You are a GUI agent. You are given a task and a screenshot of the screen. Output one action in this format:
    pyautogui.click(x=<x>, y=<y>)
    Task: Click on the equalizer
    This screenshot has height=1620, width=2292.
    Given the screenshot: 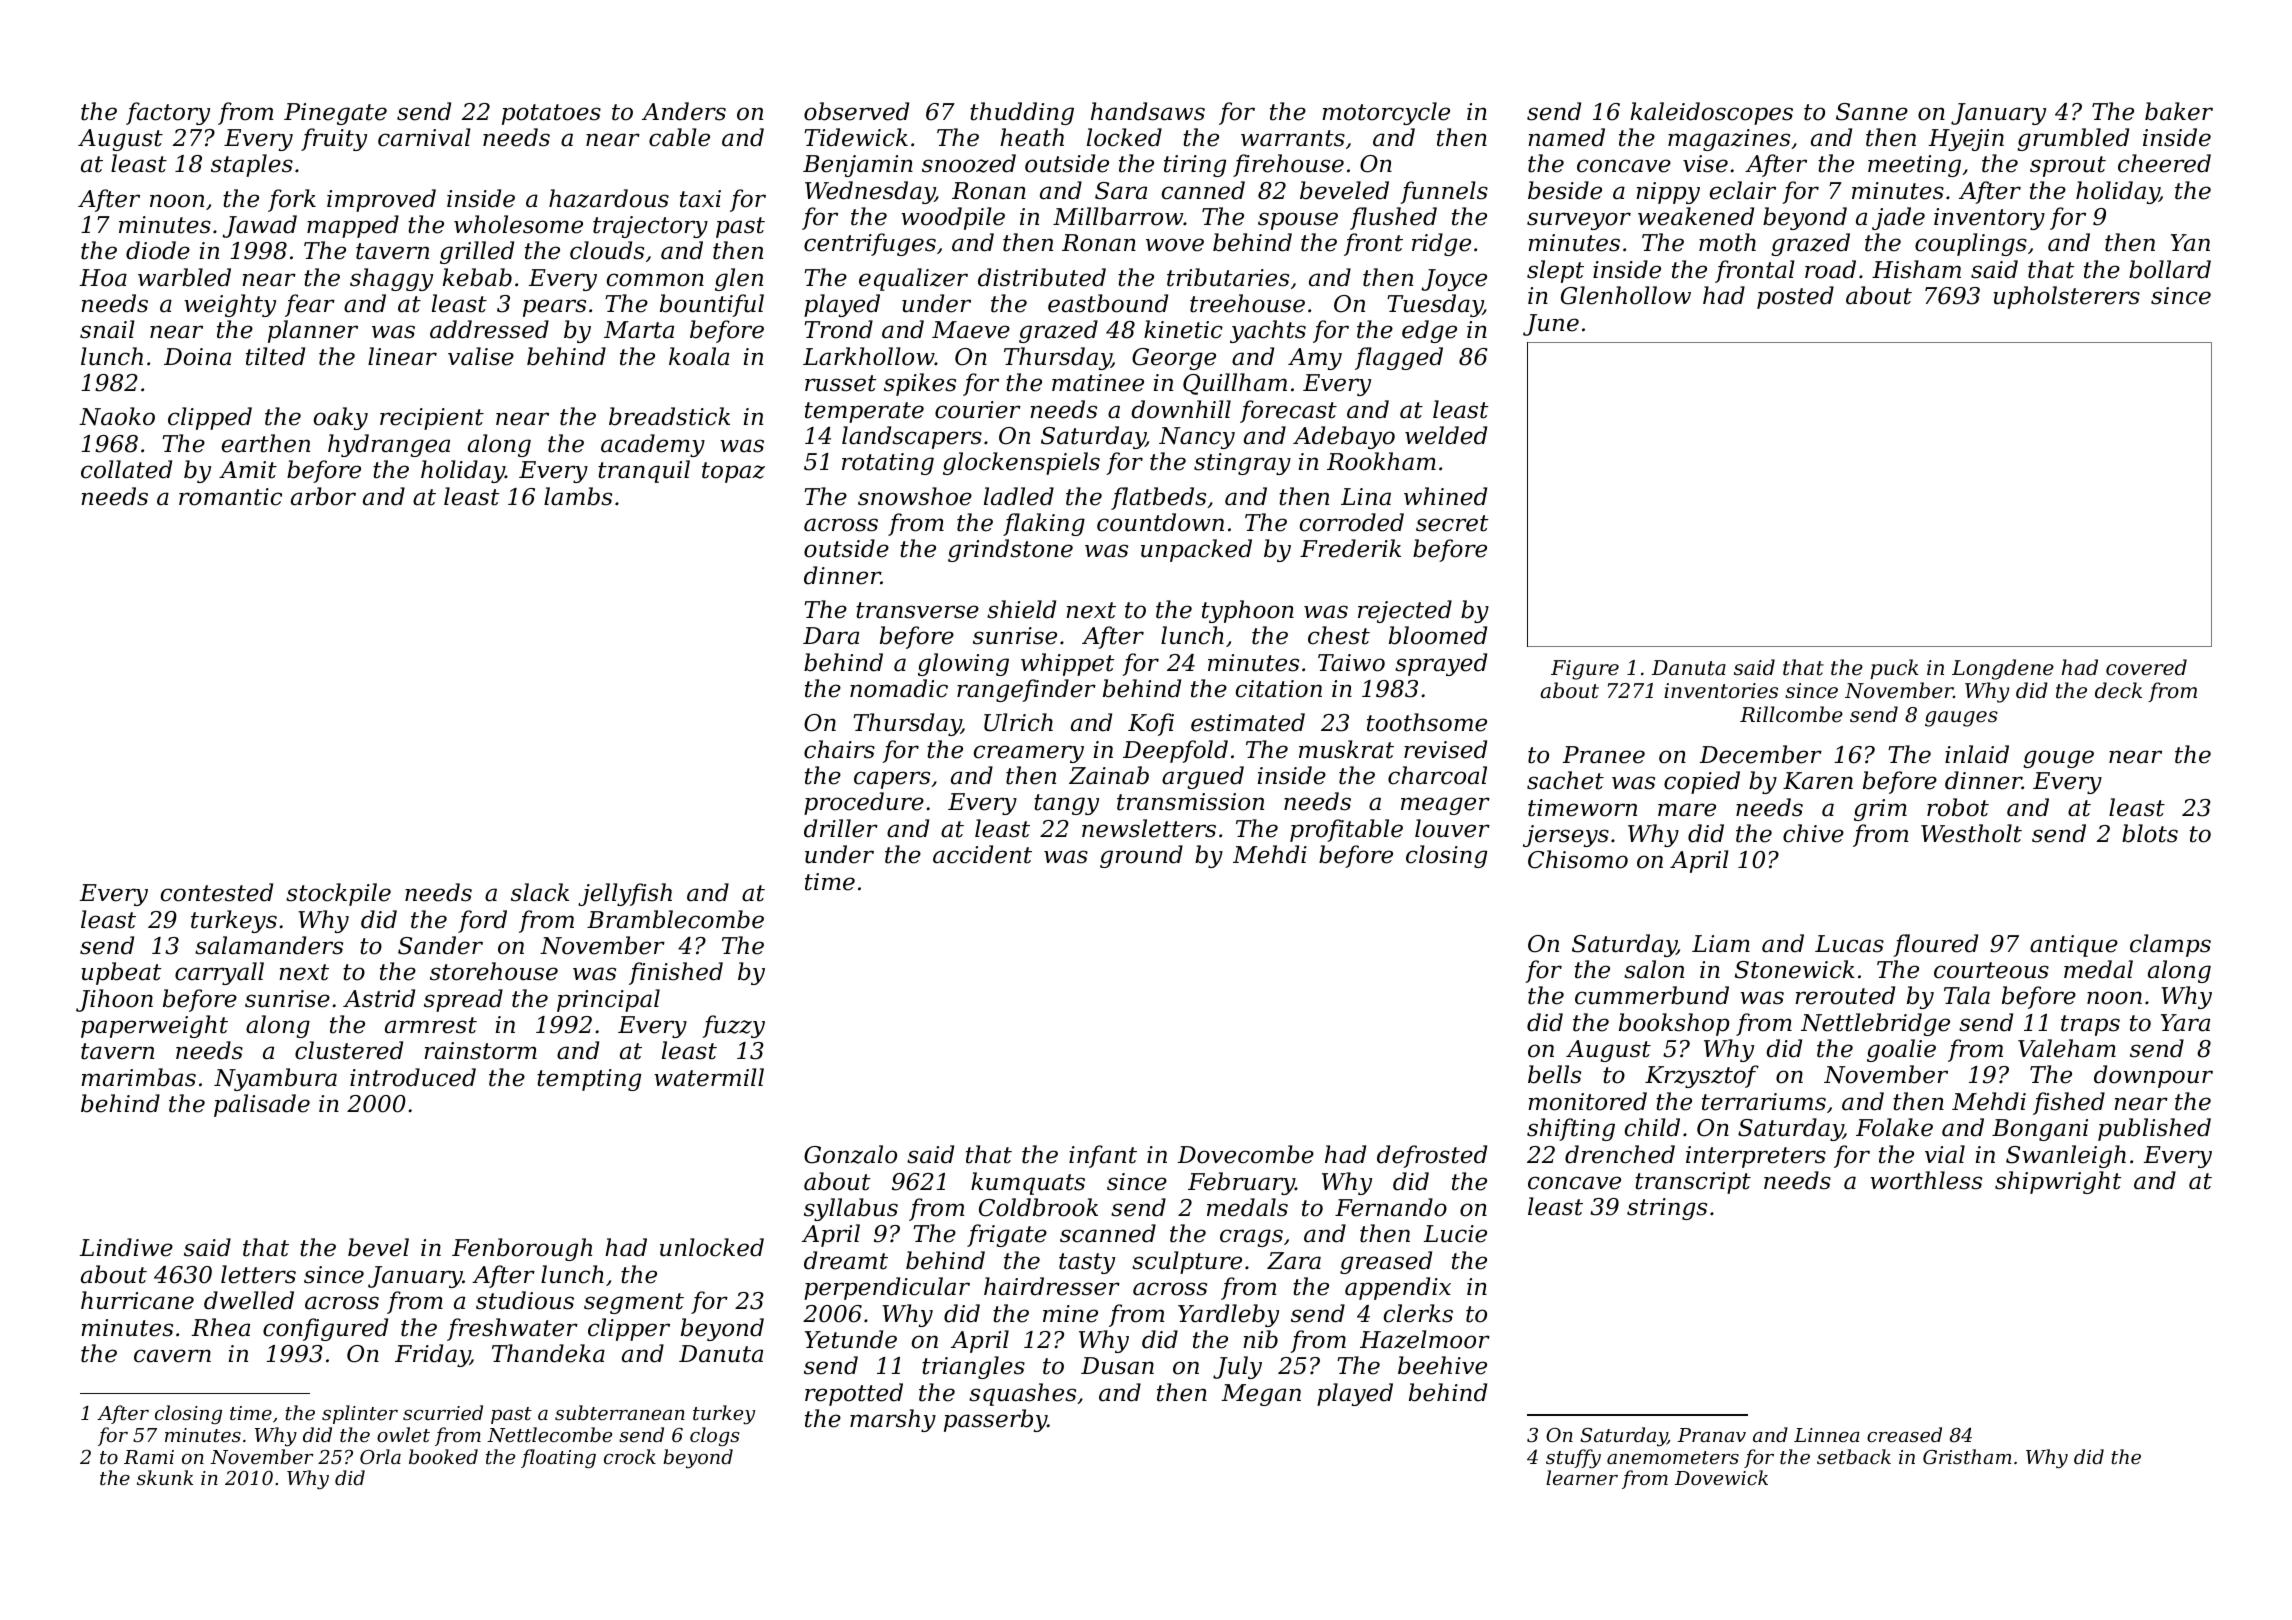 What is the action you would take?
    pyautogui.click(x=913, y=279)
